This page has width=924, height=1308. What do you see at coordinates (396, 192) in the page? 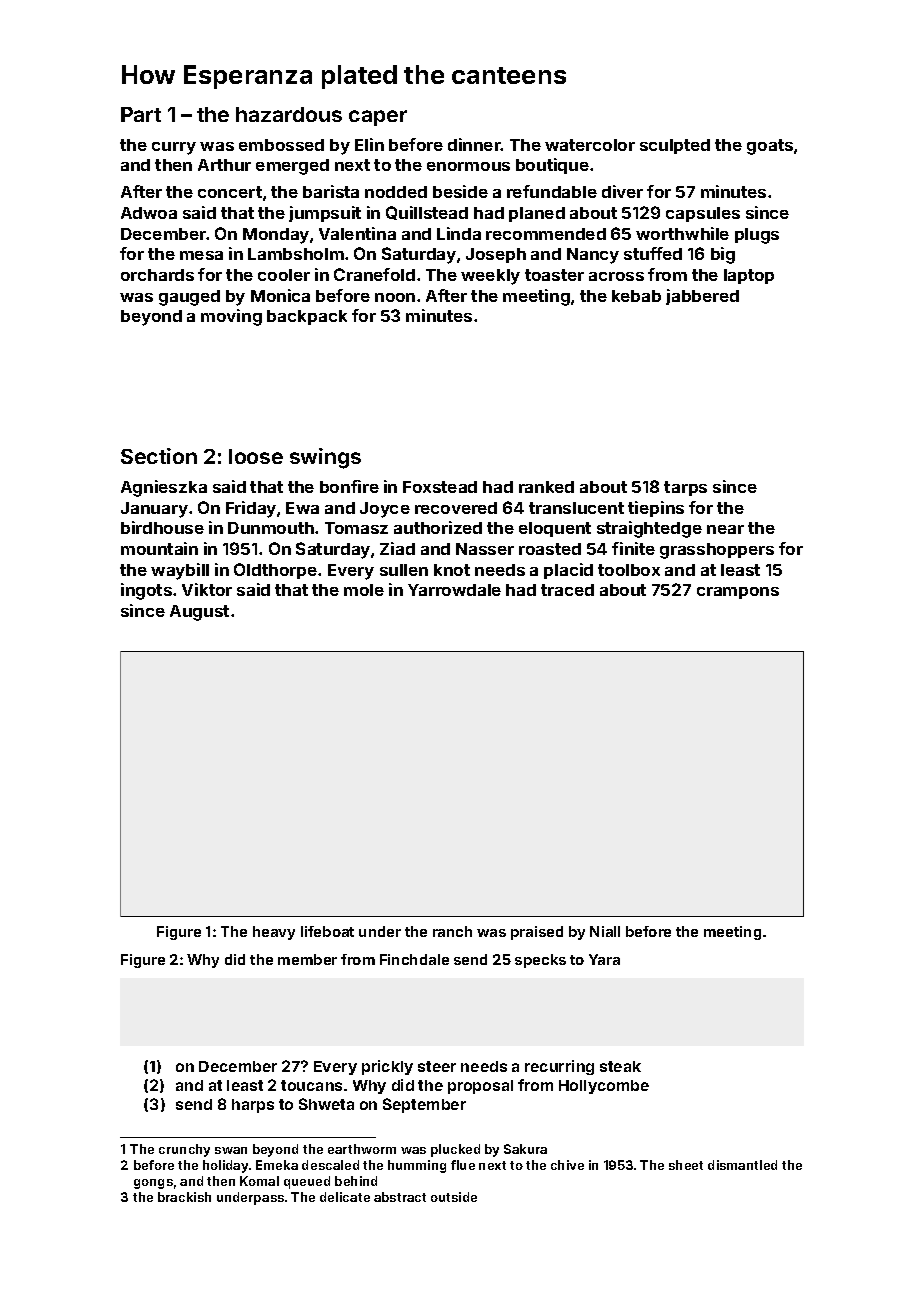
I see `nodded` at bounding box center [396, 192].
